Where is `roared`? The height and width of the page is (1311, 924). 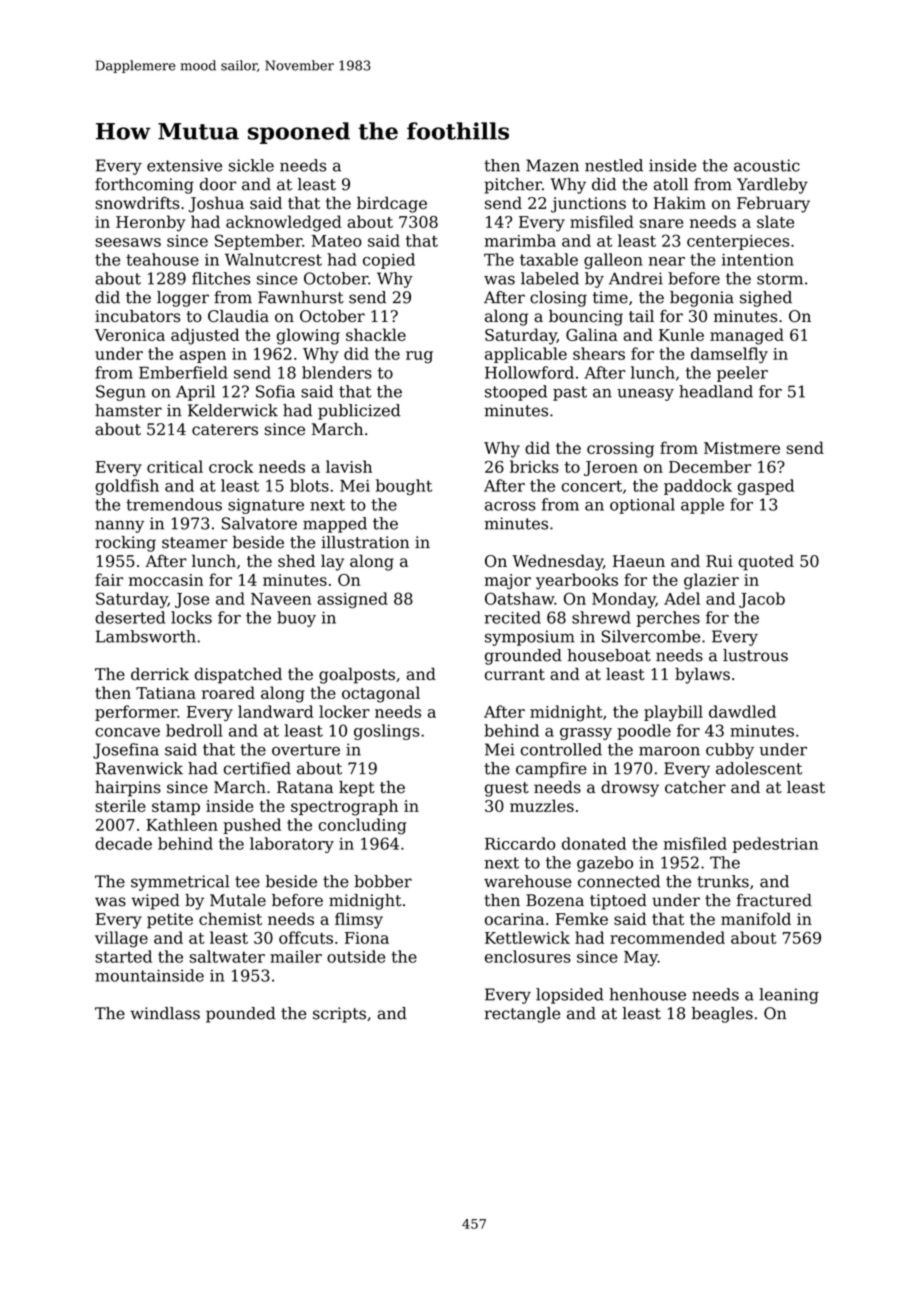
roared is located at coordinates (228, 692).
